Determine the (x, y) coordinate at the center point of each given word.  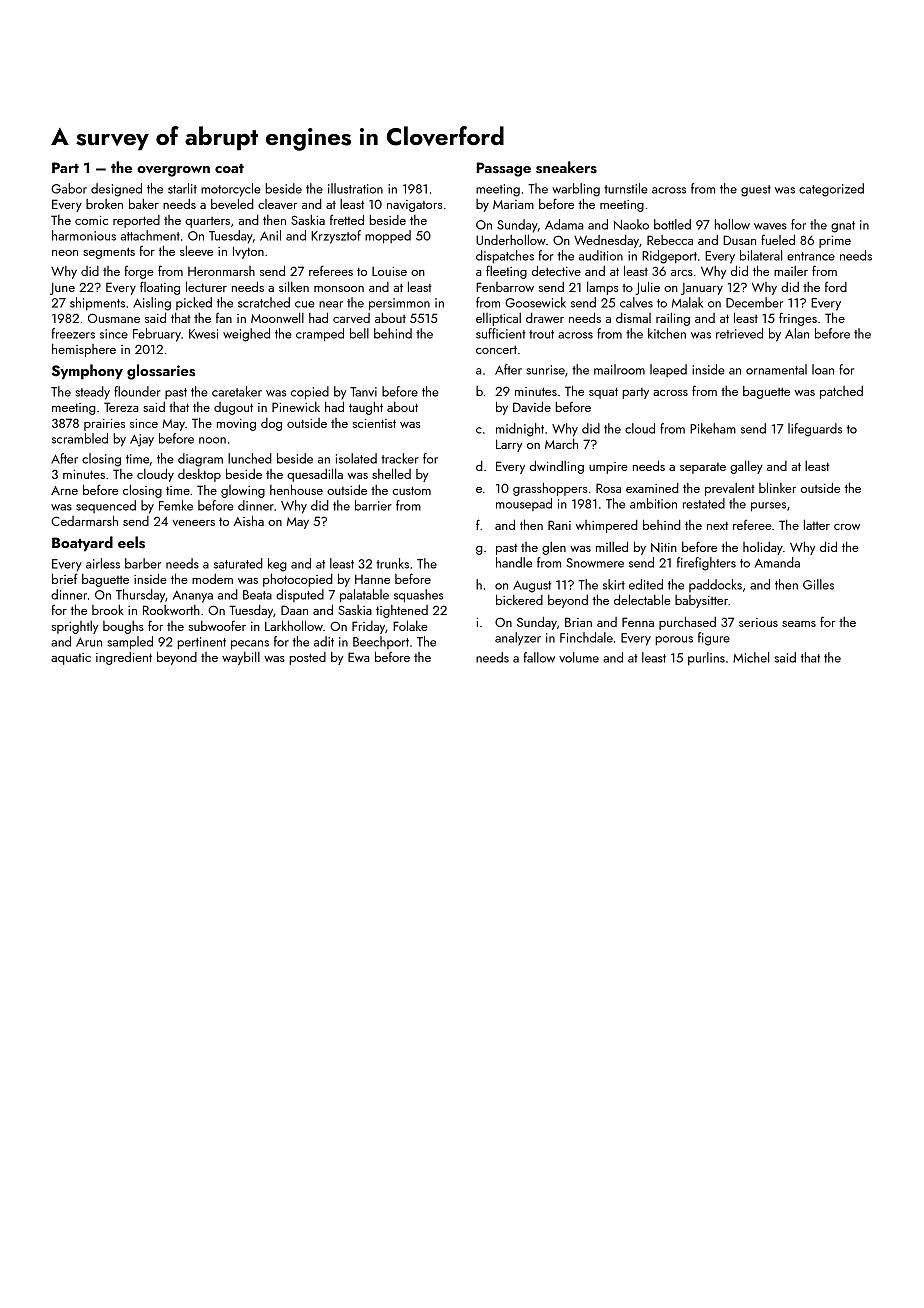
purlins (706, 658)
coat (229, 168)
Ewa (358, 657)
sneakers (566, 167)
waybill (241, 658)
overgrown (173, 171)
